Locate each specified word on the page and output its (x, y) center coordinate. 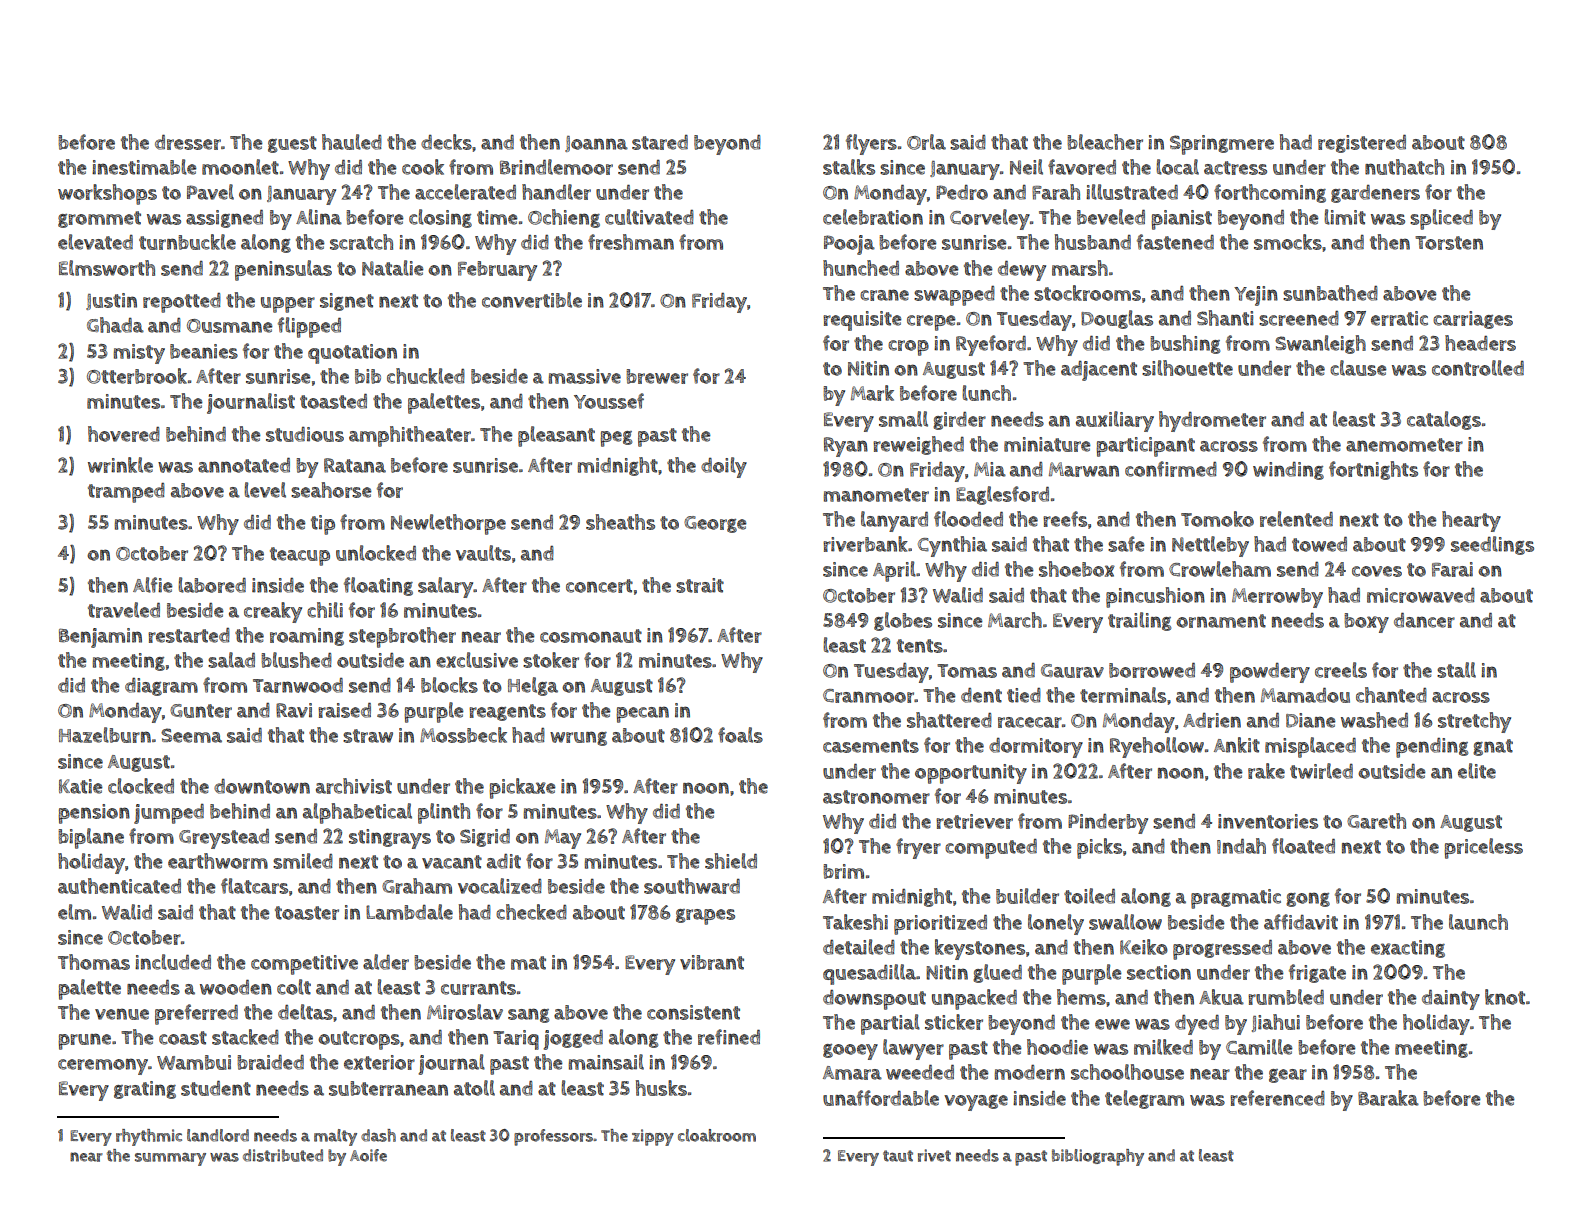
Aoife (368, 1155)
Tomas (967, 671)
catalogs (1444, 420)
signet (347, 302)
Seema (191, 735)
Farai (1452, 569)
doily (724, 467)
